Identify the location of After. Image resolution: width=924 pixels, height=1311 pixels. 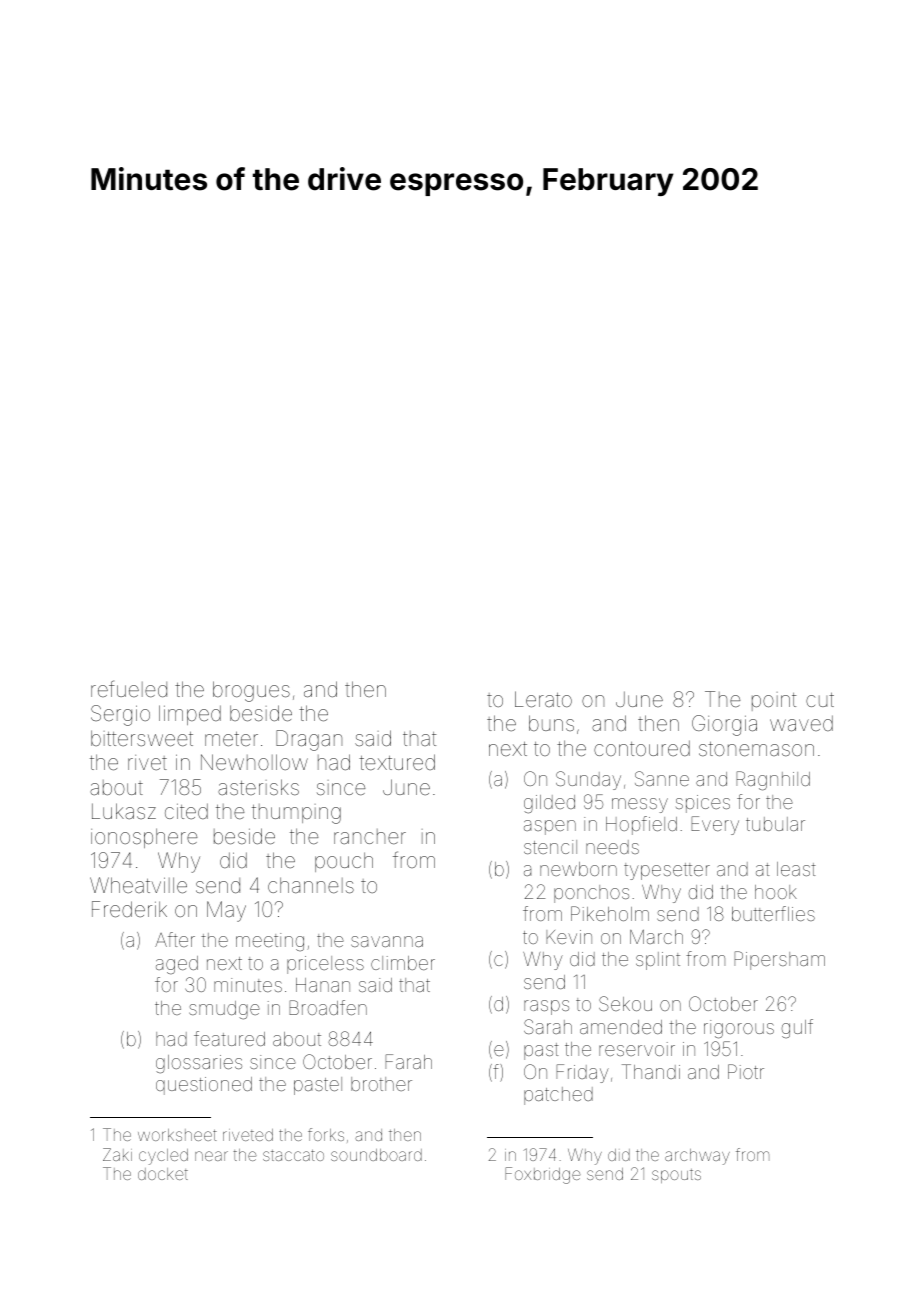
(175, 939).
